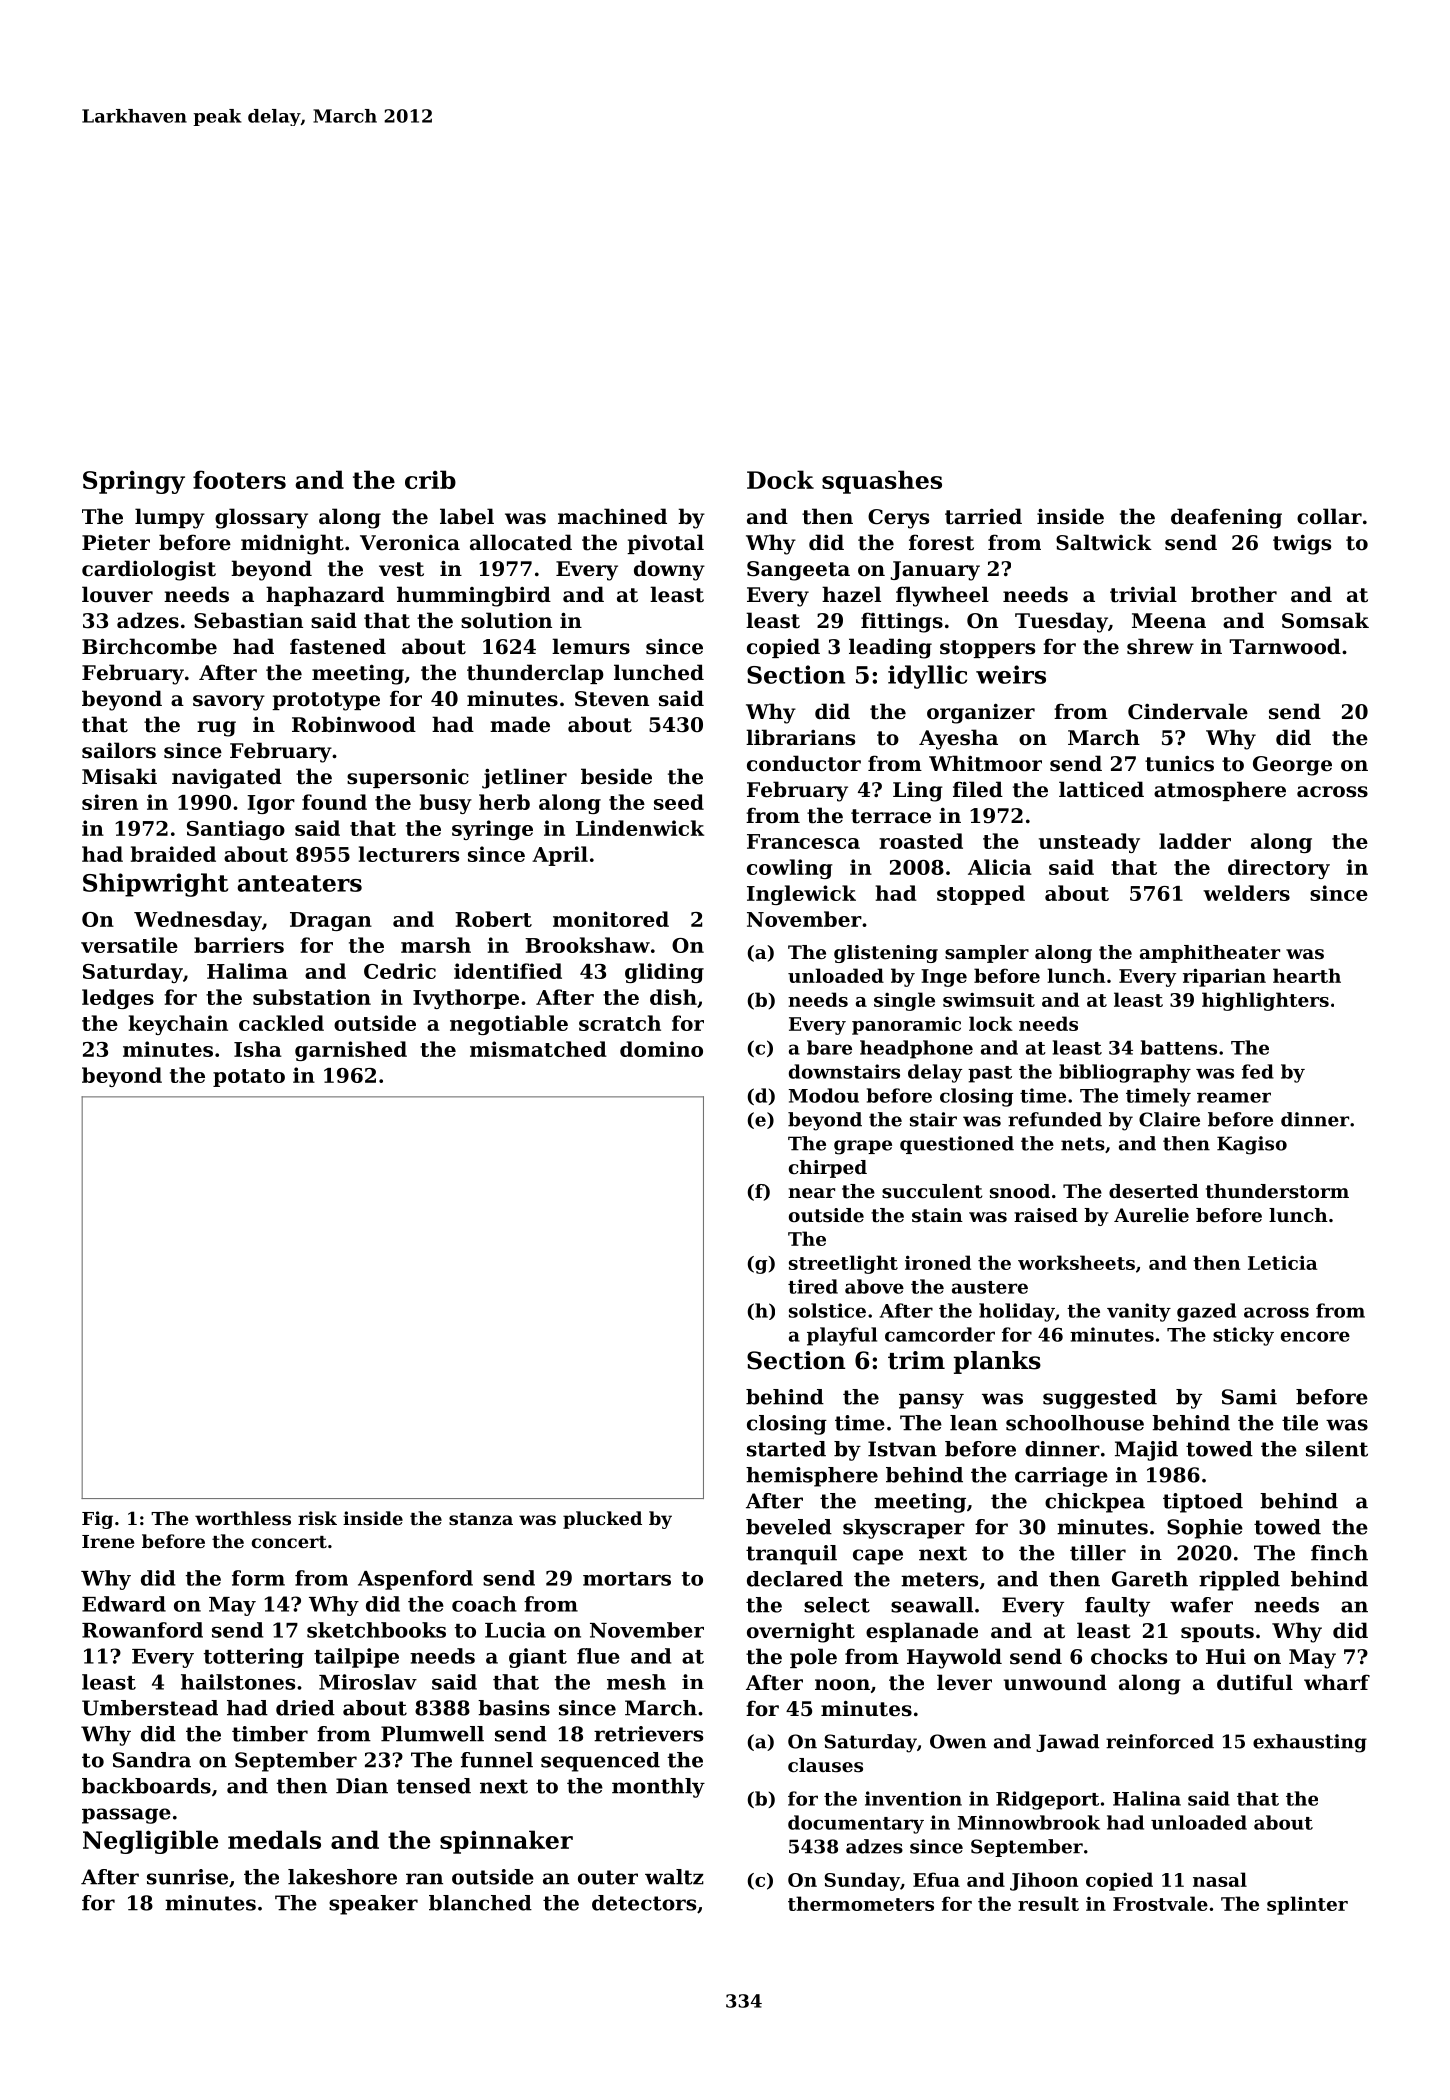 The height and width of the image is (2100, 1450). Describe the element at coordinates (890, 648) in the image. I see `leading` at that location.
